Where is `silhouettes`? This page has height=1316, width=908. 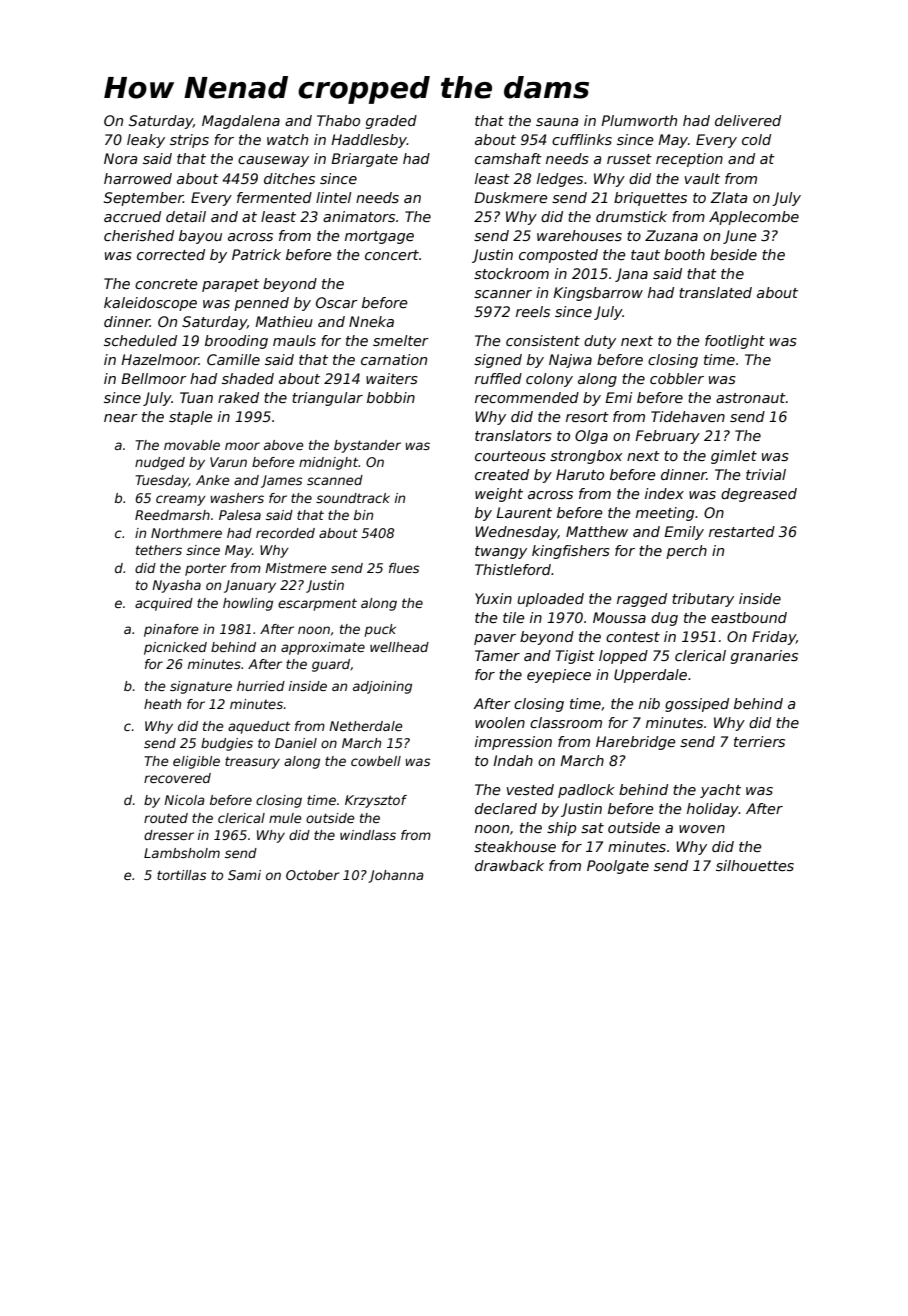
silhouettes is located at coordinates (755, 865).
